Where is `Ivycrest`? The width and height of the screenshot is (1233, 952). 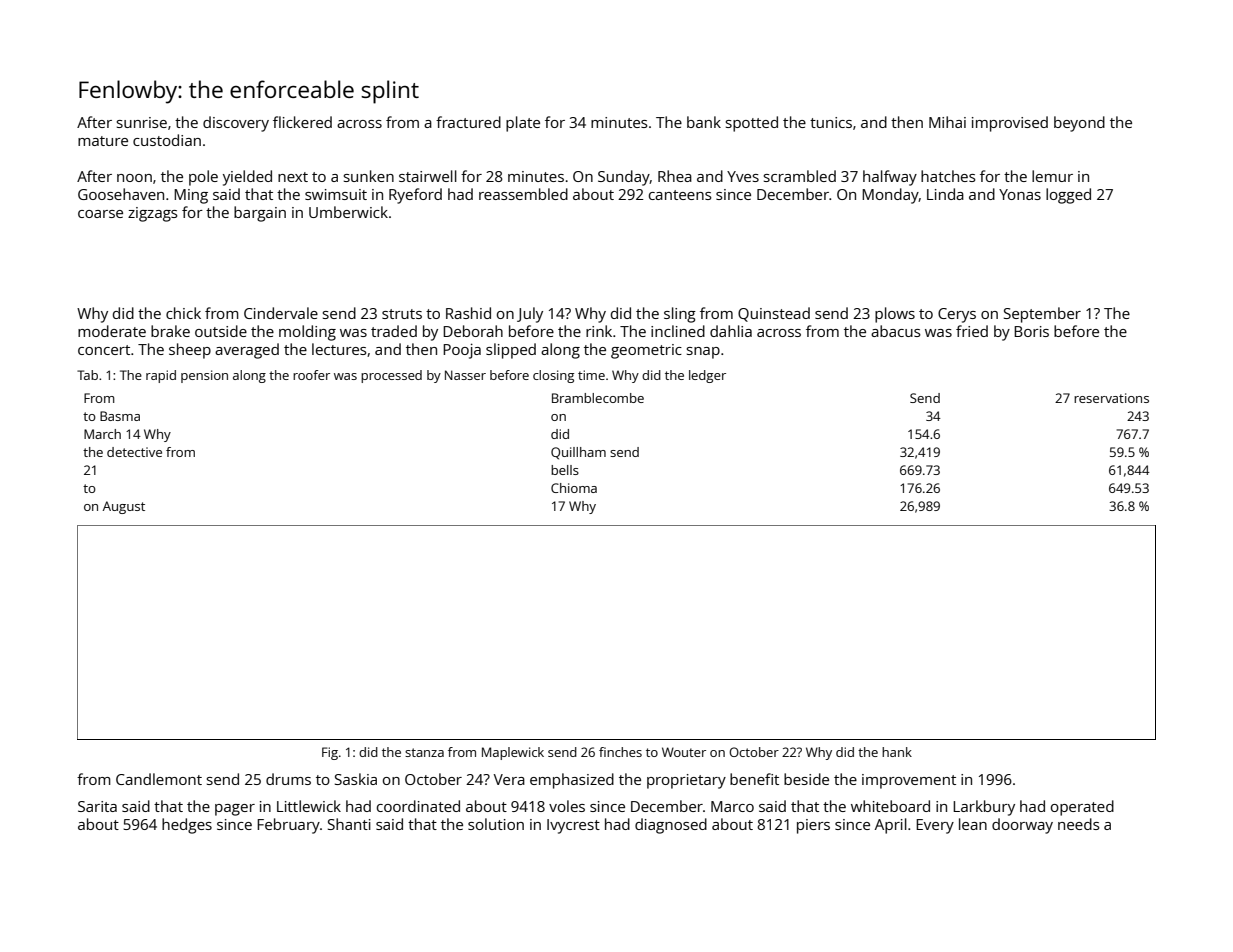 Ivycrest is located at coordinates (573, 826).
